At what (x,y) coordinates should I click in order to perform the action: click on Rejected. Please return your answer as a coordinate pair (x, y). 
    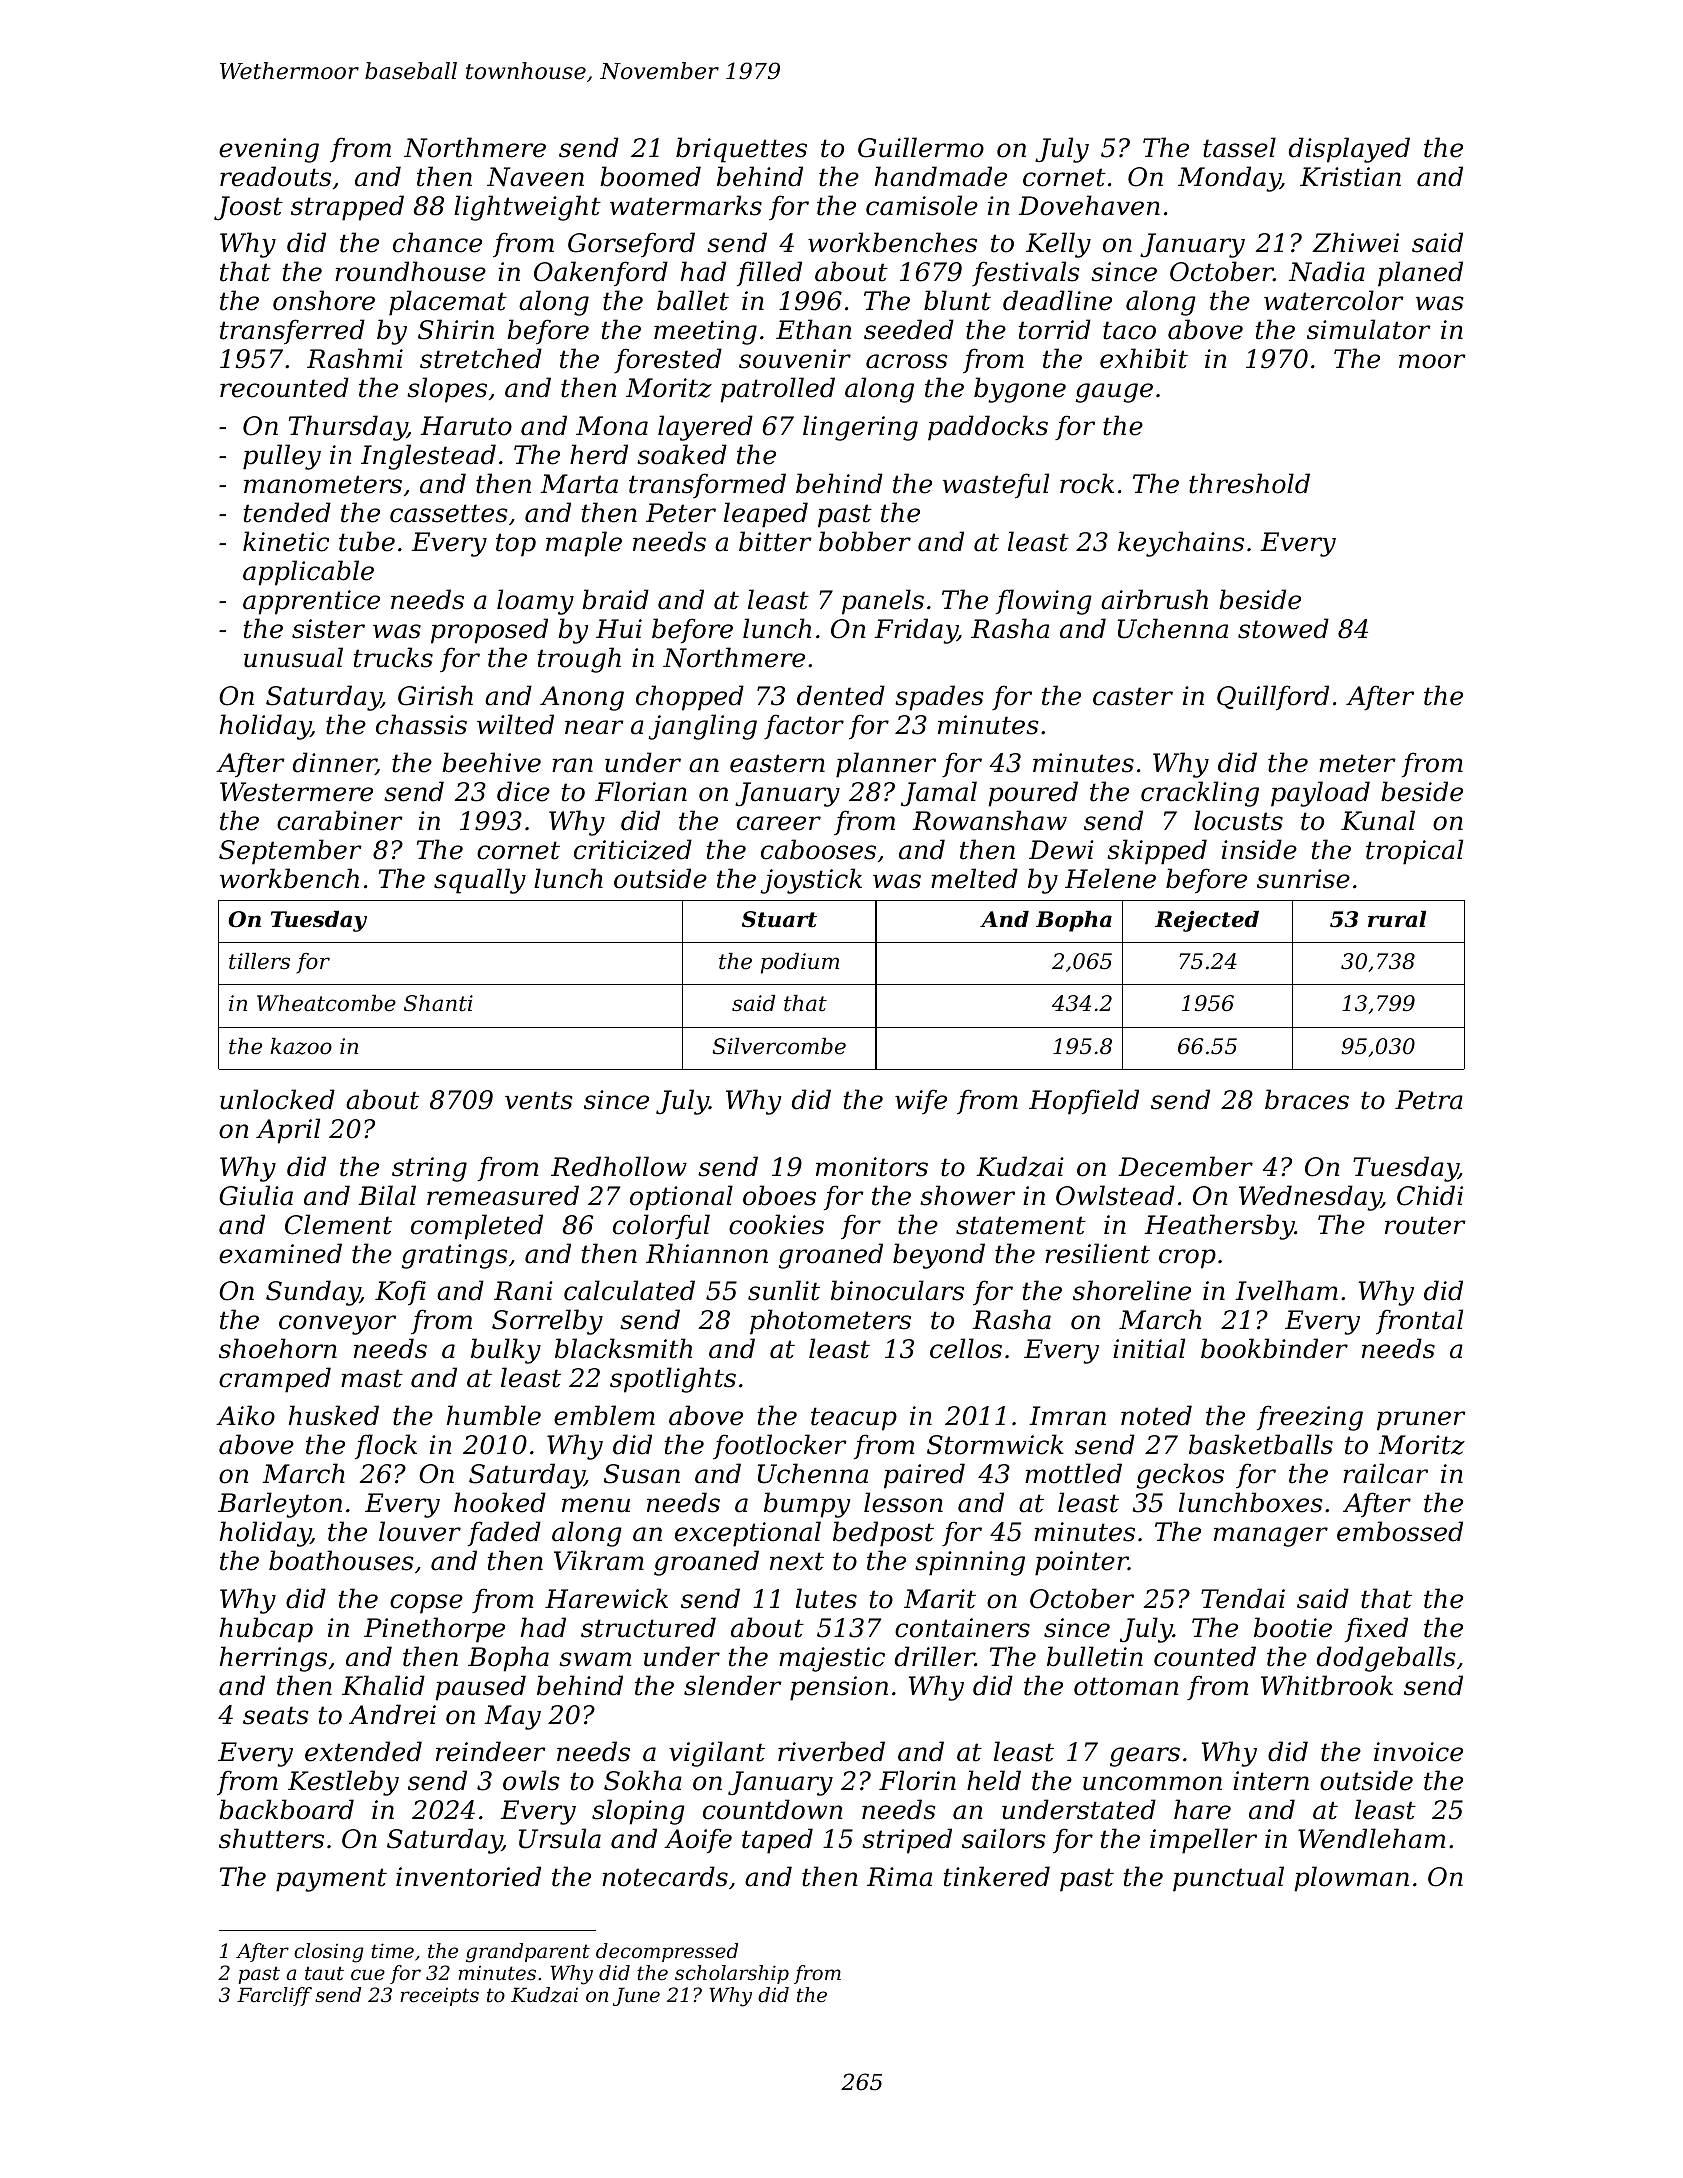
    Looking at the image, I should click on (1207, 921).
